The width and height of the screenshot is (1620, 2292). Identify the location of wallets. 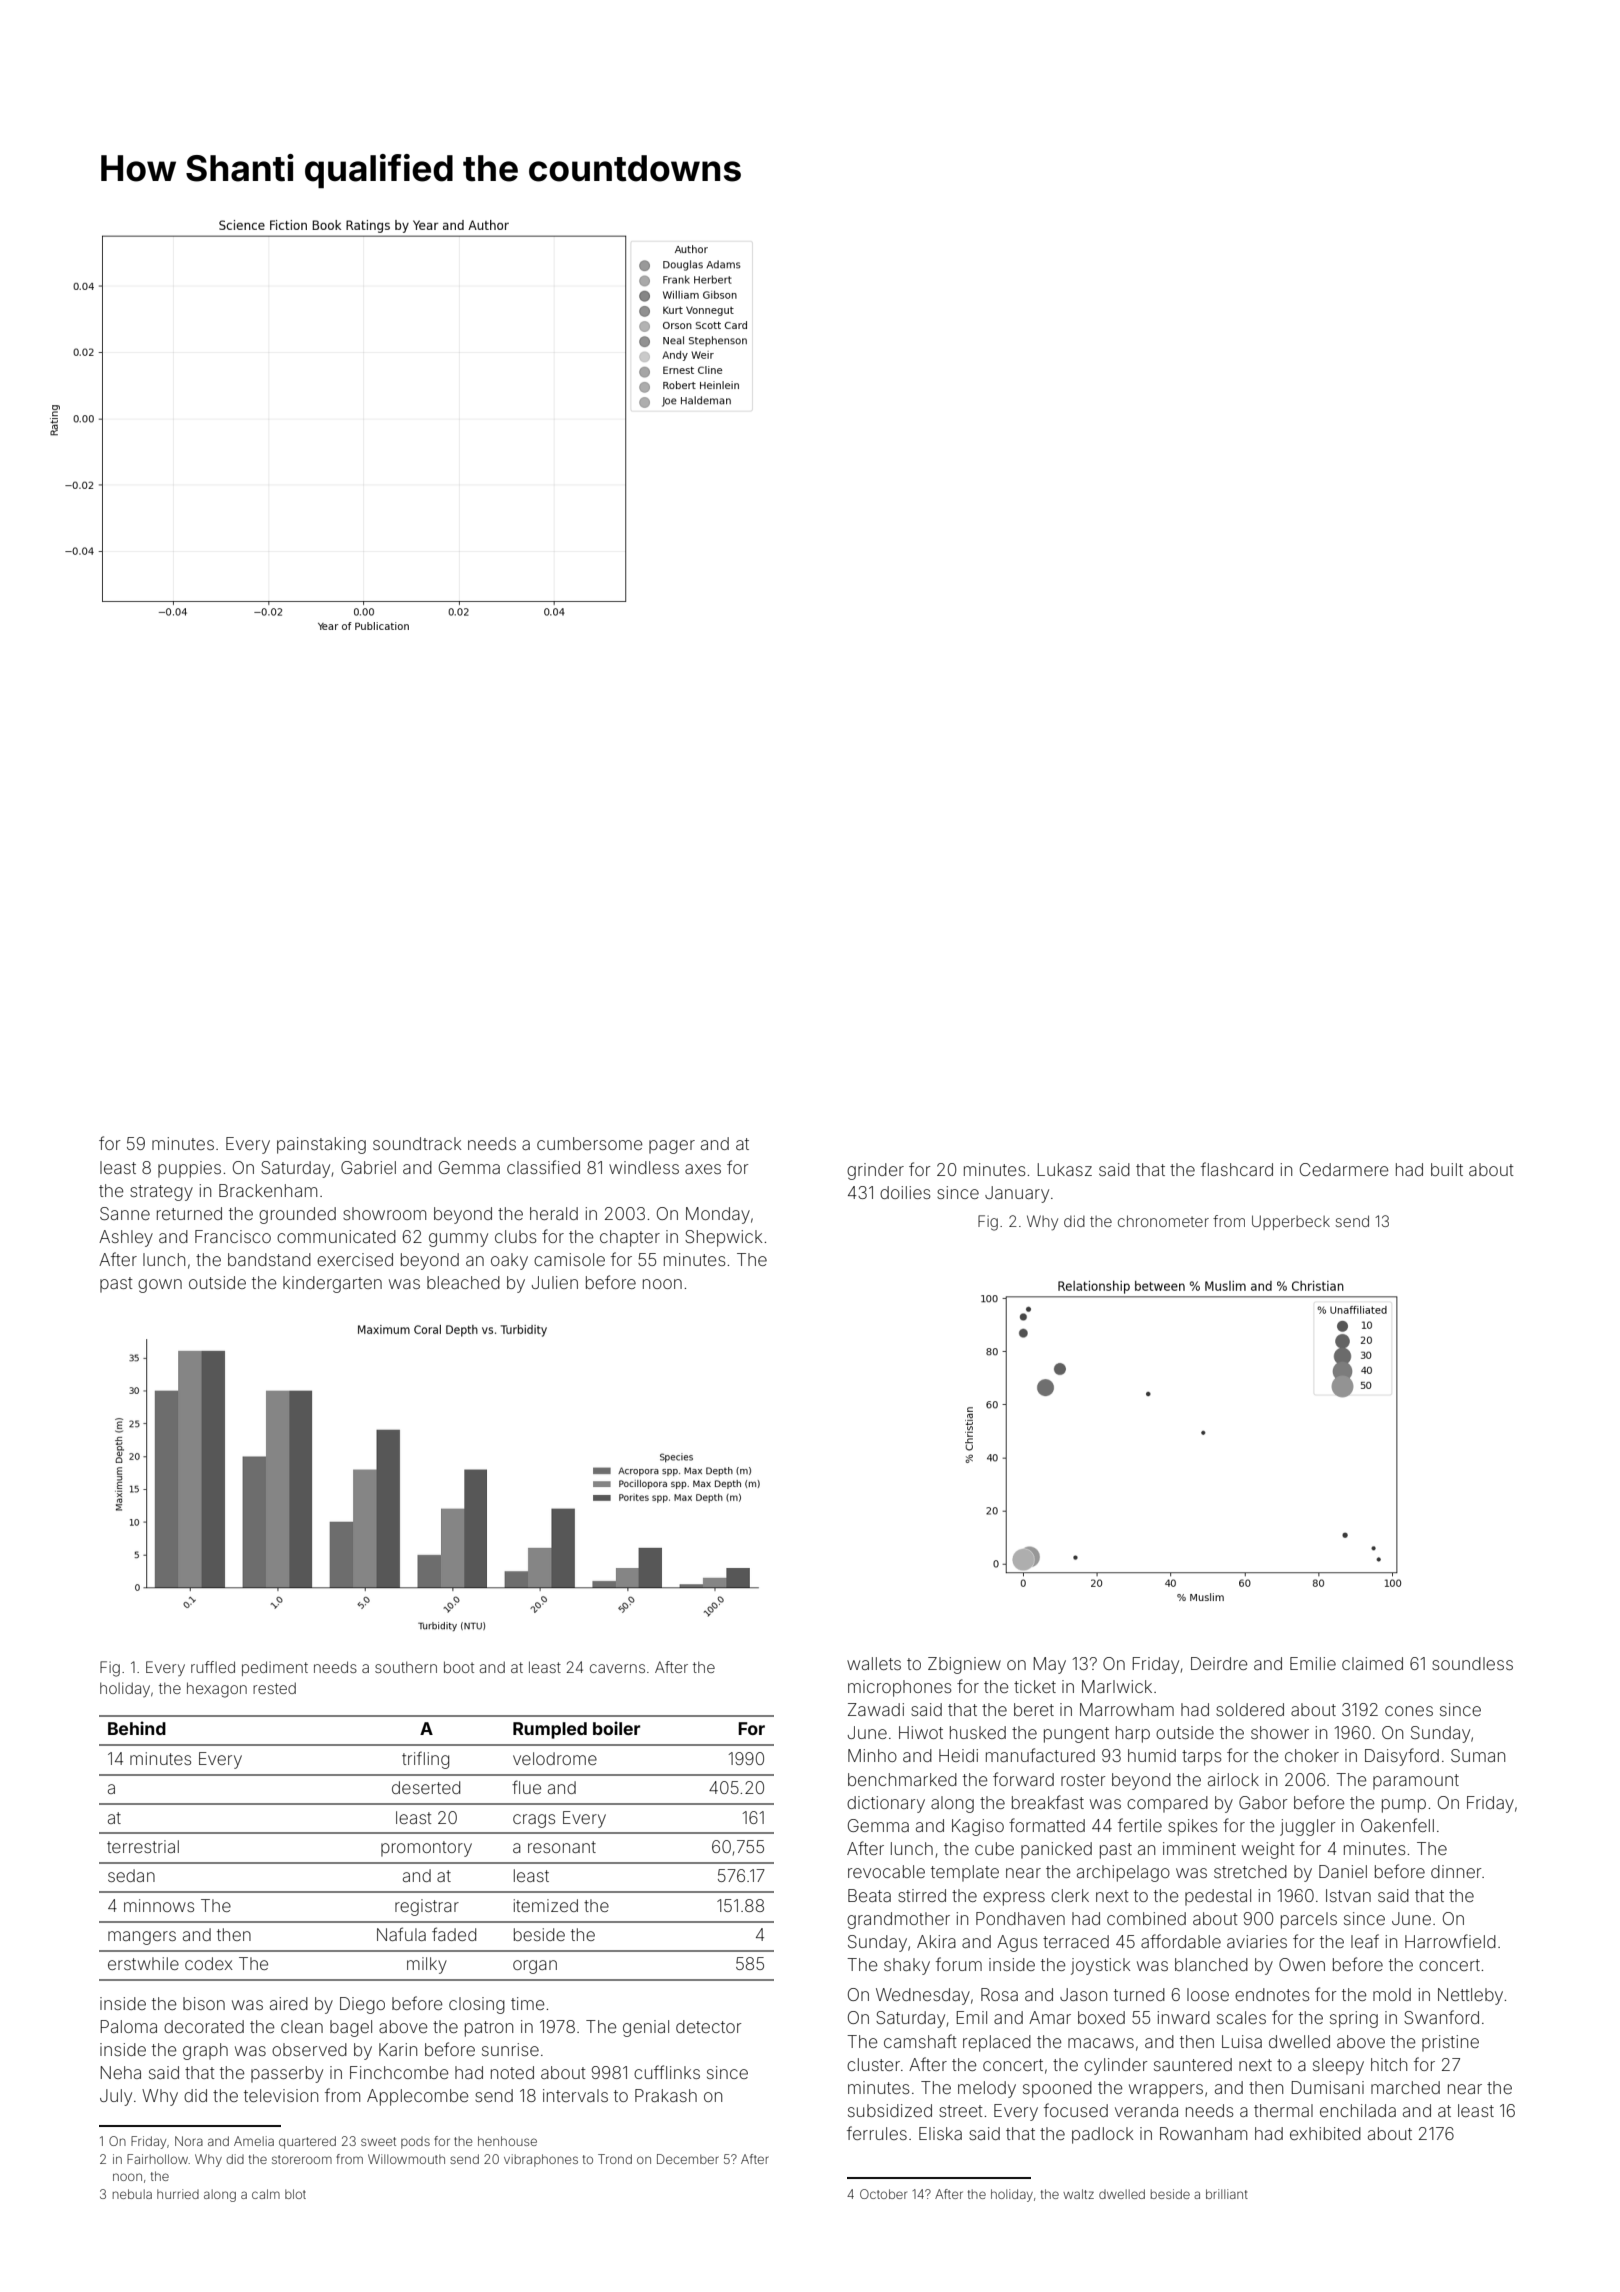
(874, 1663).
